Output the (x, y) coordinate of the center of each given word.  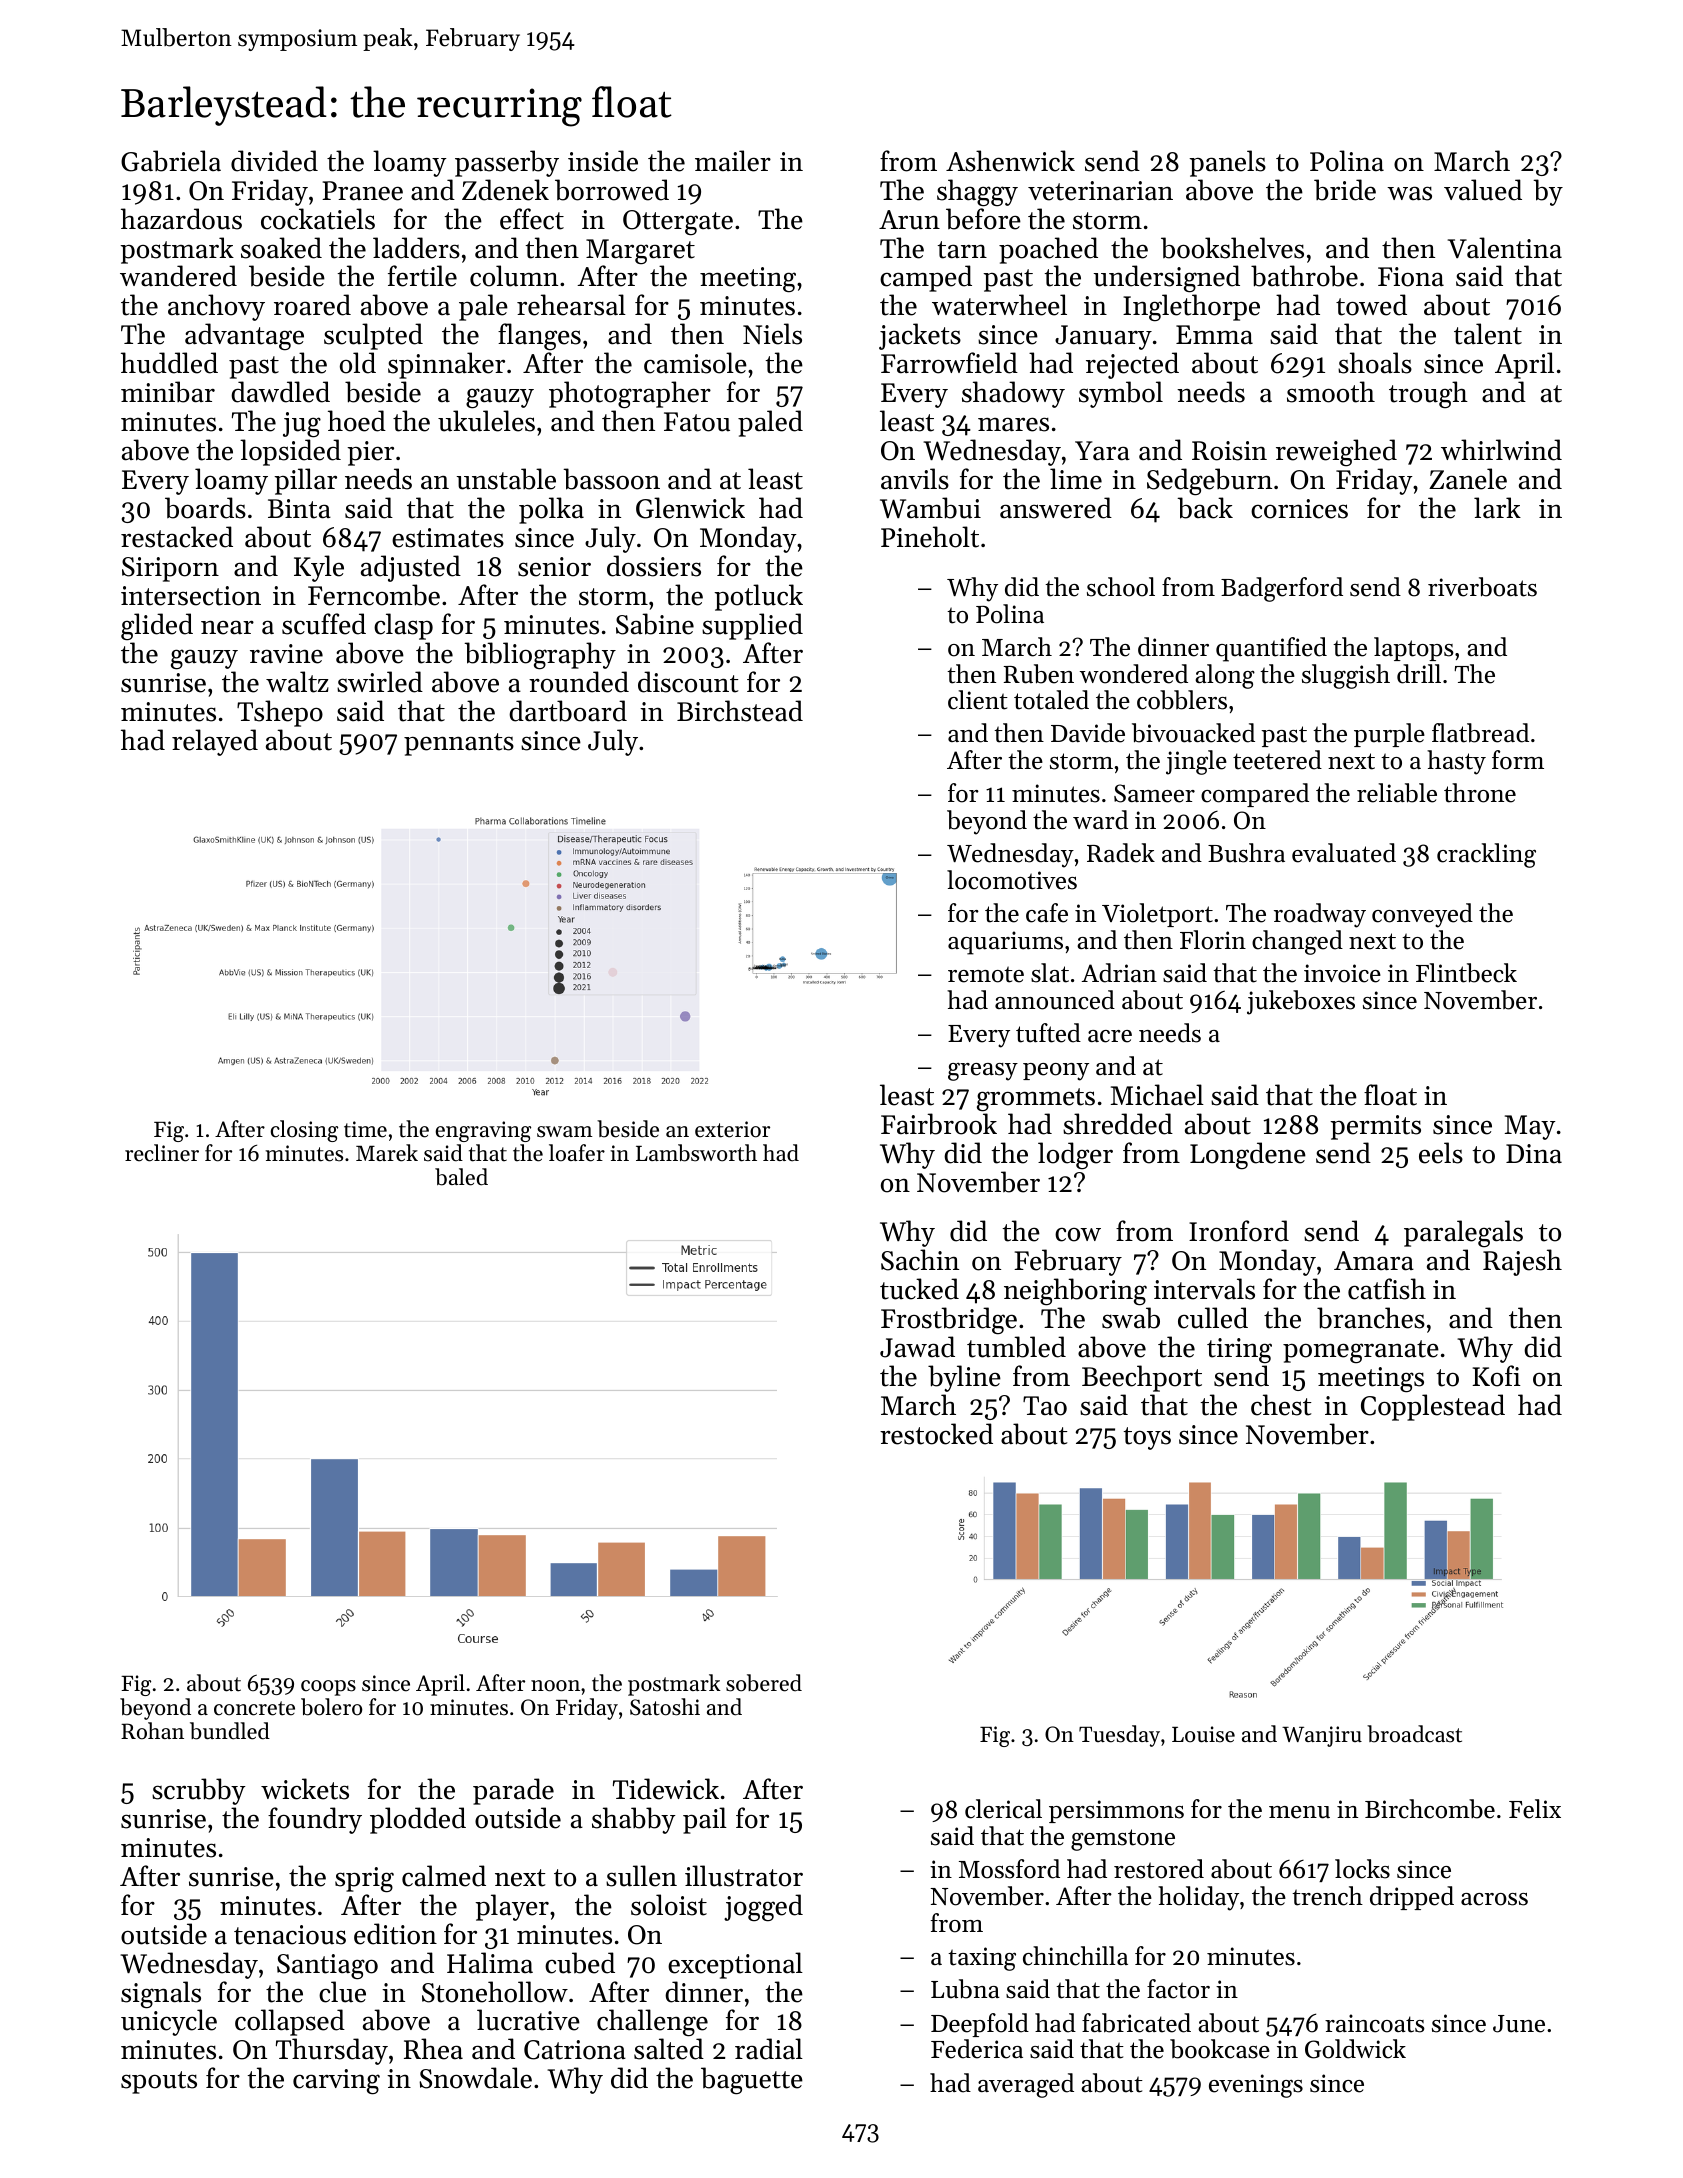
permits (1375, 1127)
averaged (1026, 2085)
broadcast (1414, 1734)
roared (312, 305)
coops (328, 1688)
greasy (983, 1072)
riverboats (1482, 587)
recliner (162, 1153)
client (978, 700)
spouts (159, 2082)
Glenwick (690, 508)
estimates (448, 538)
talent (1488, 334)
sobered (764, 1683)
